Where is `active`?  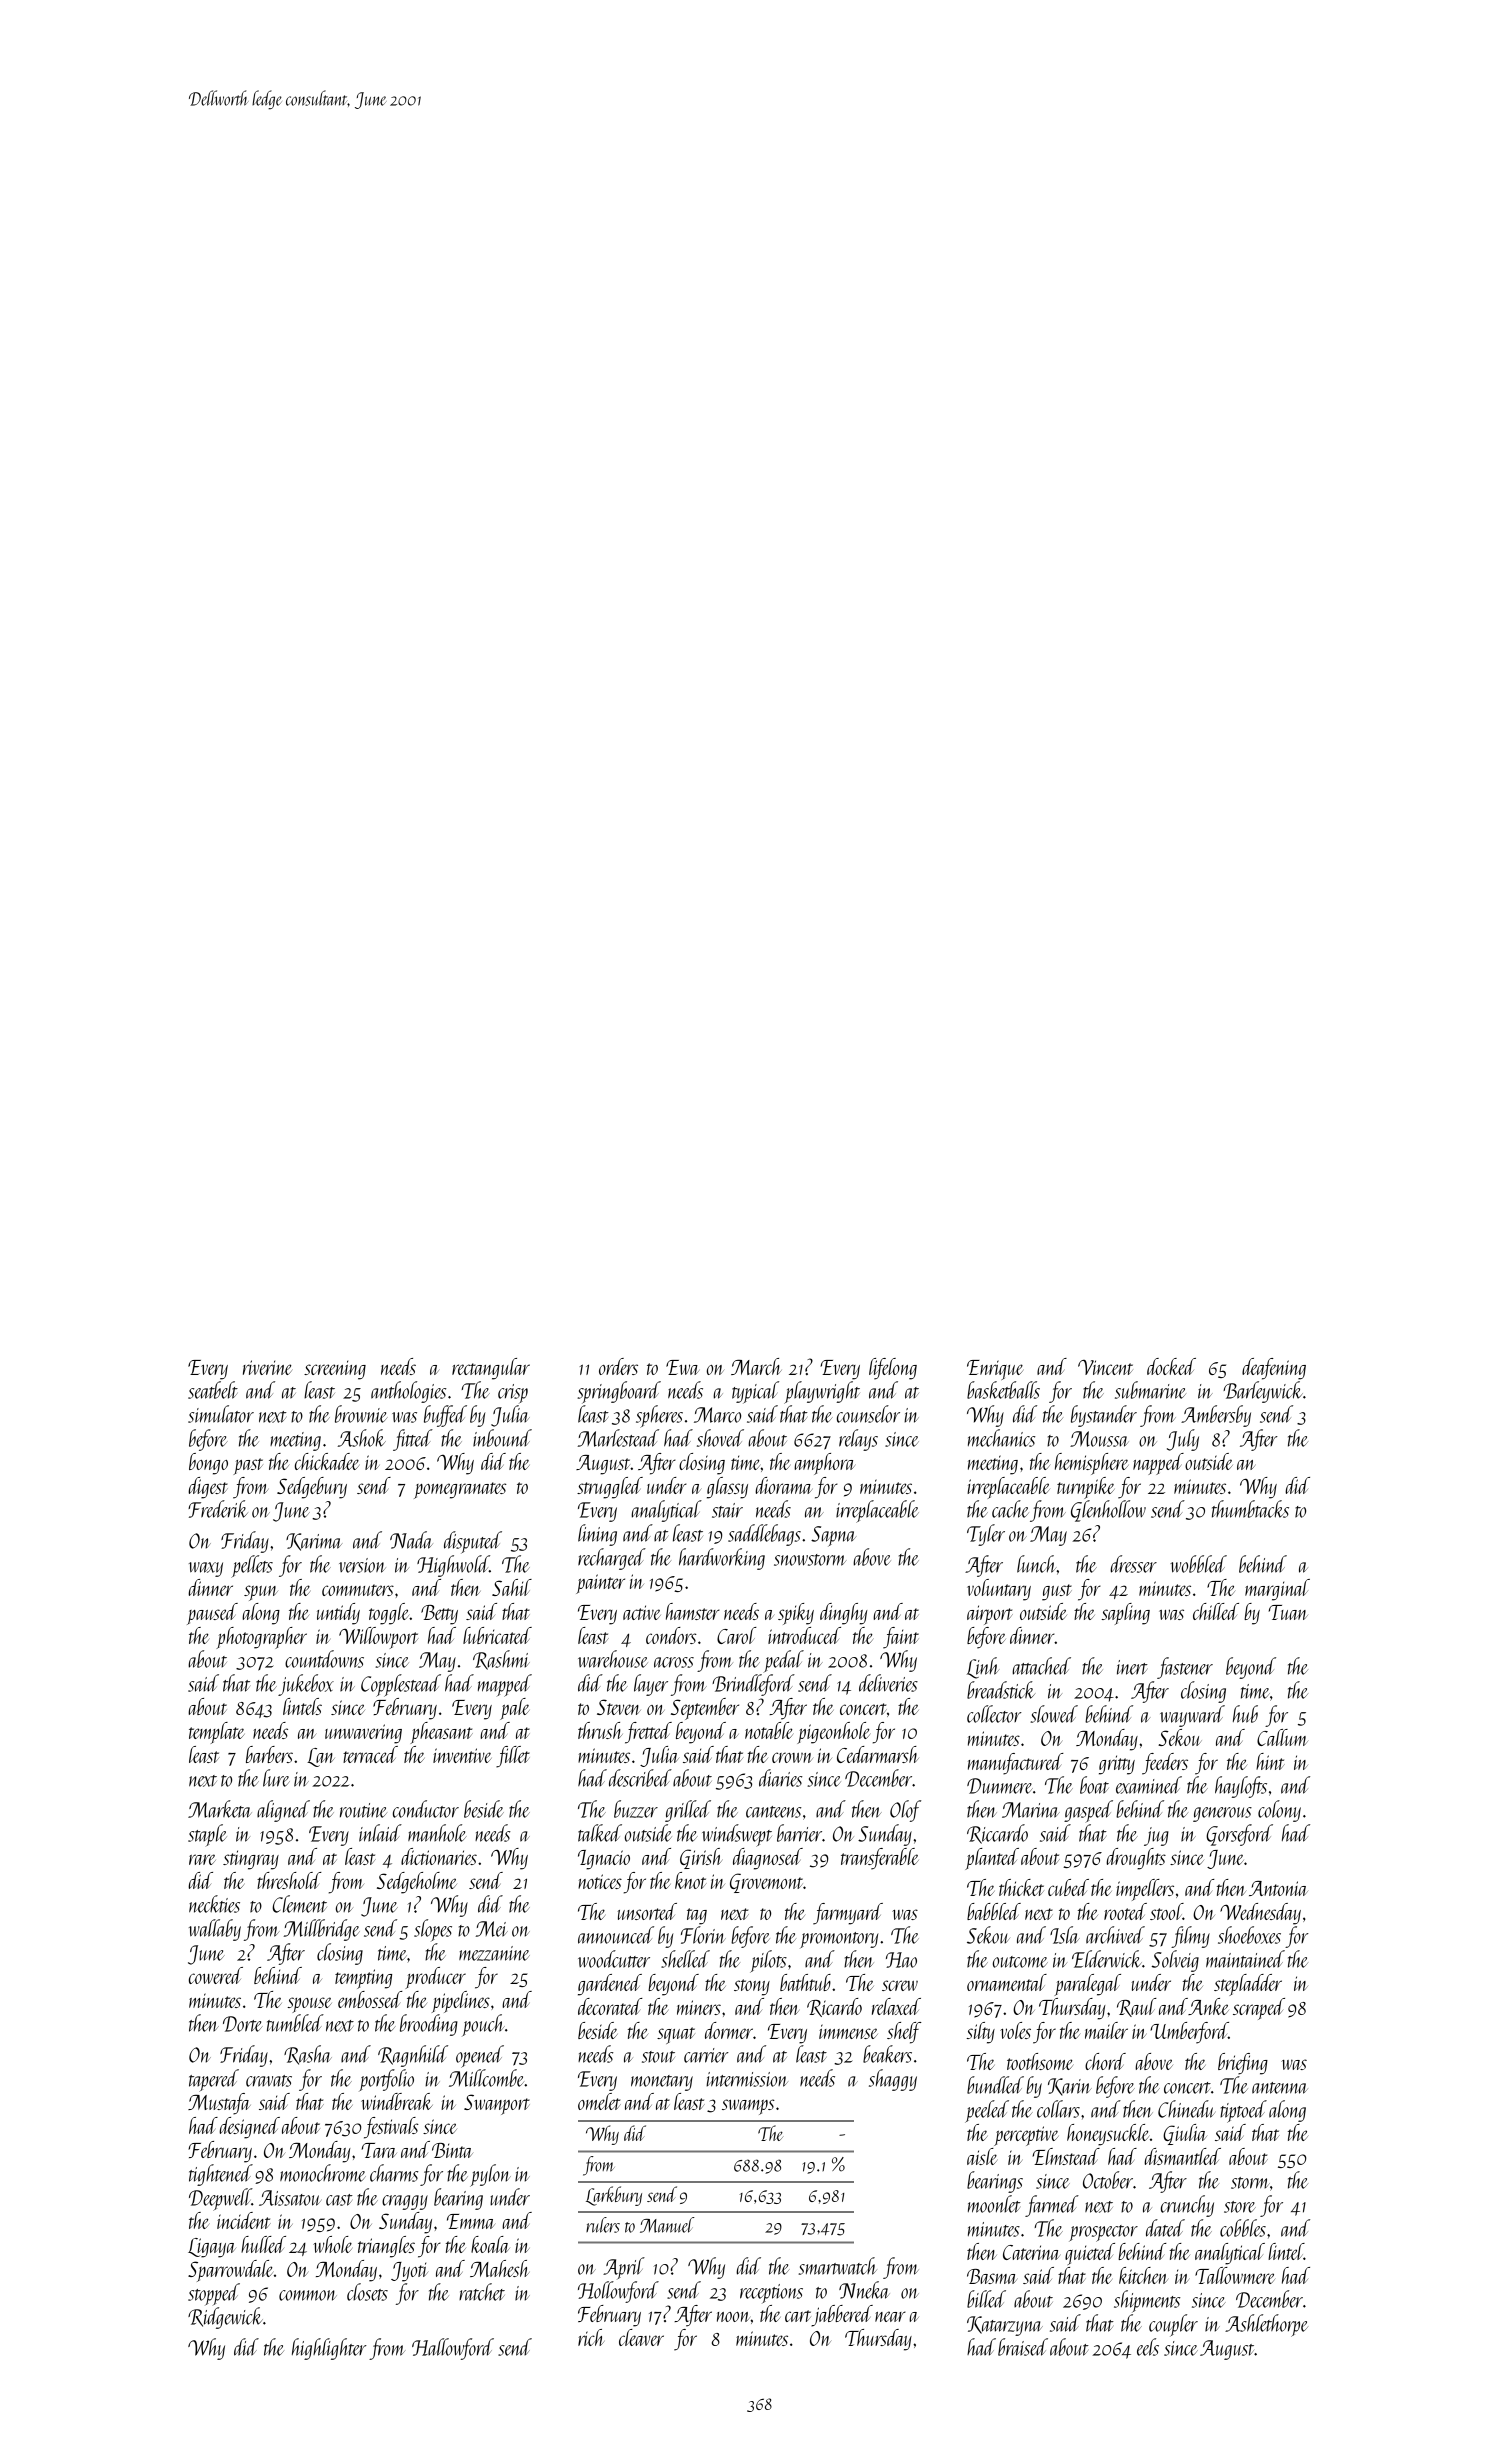
active is located at coordinates (642, 1612).
